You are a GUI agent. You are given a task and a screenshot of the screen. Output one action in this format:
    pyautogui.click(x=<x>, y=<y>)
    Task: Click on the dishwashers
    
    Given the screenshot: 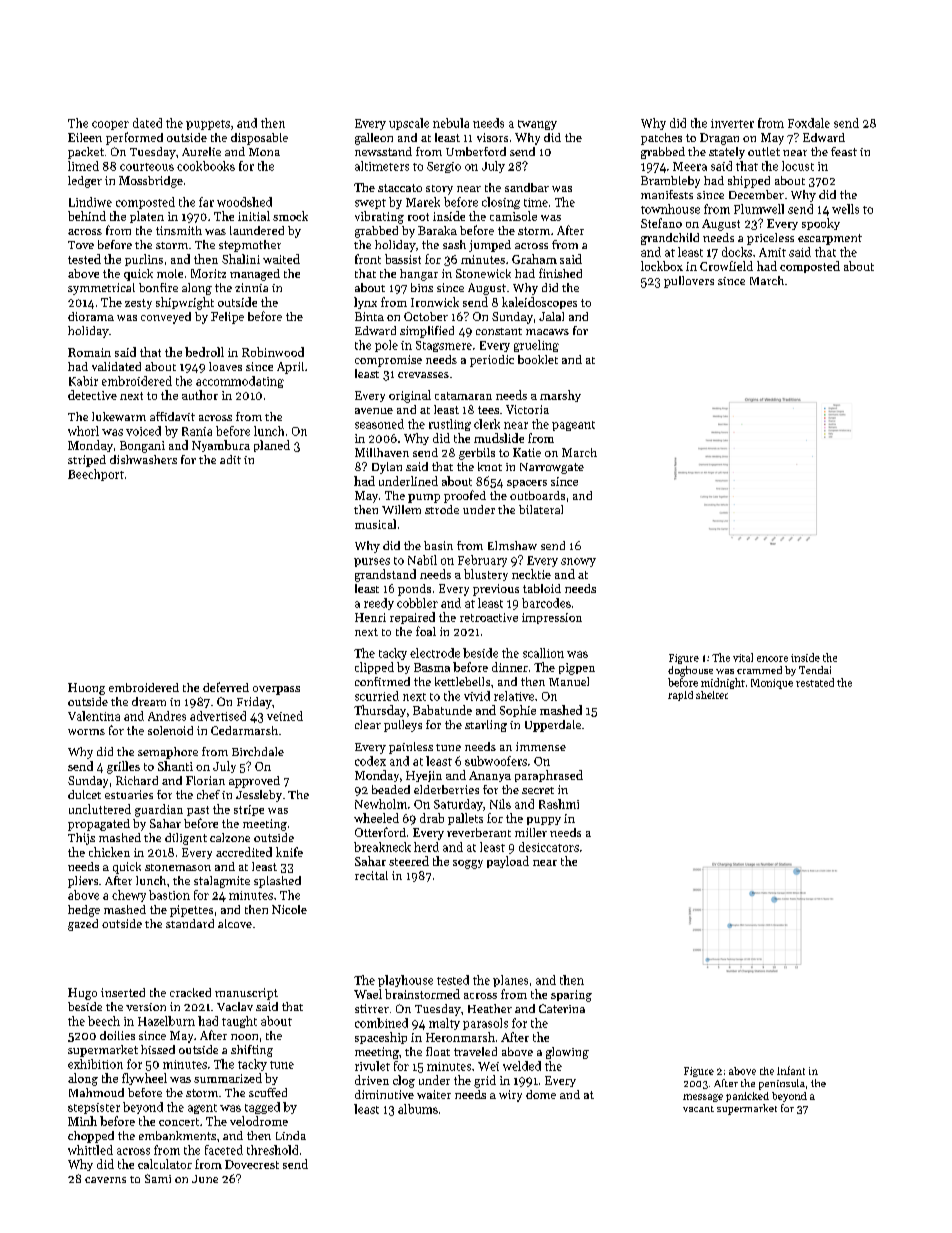 What is the action you would take?
    pyautogui.click(x=143, y=459)
